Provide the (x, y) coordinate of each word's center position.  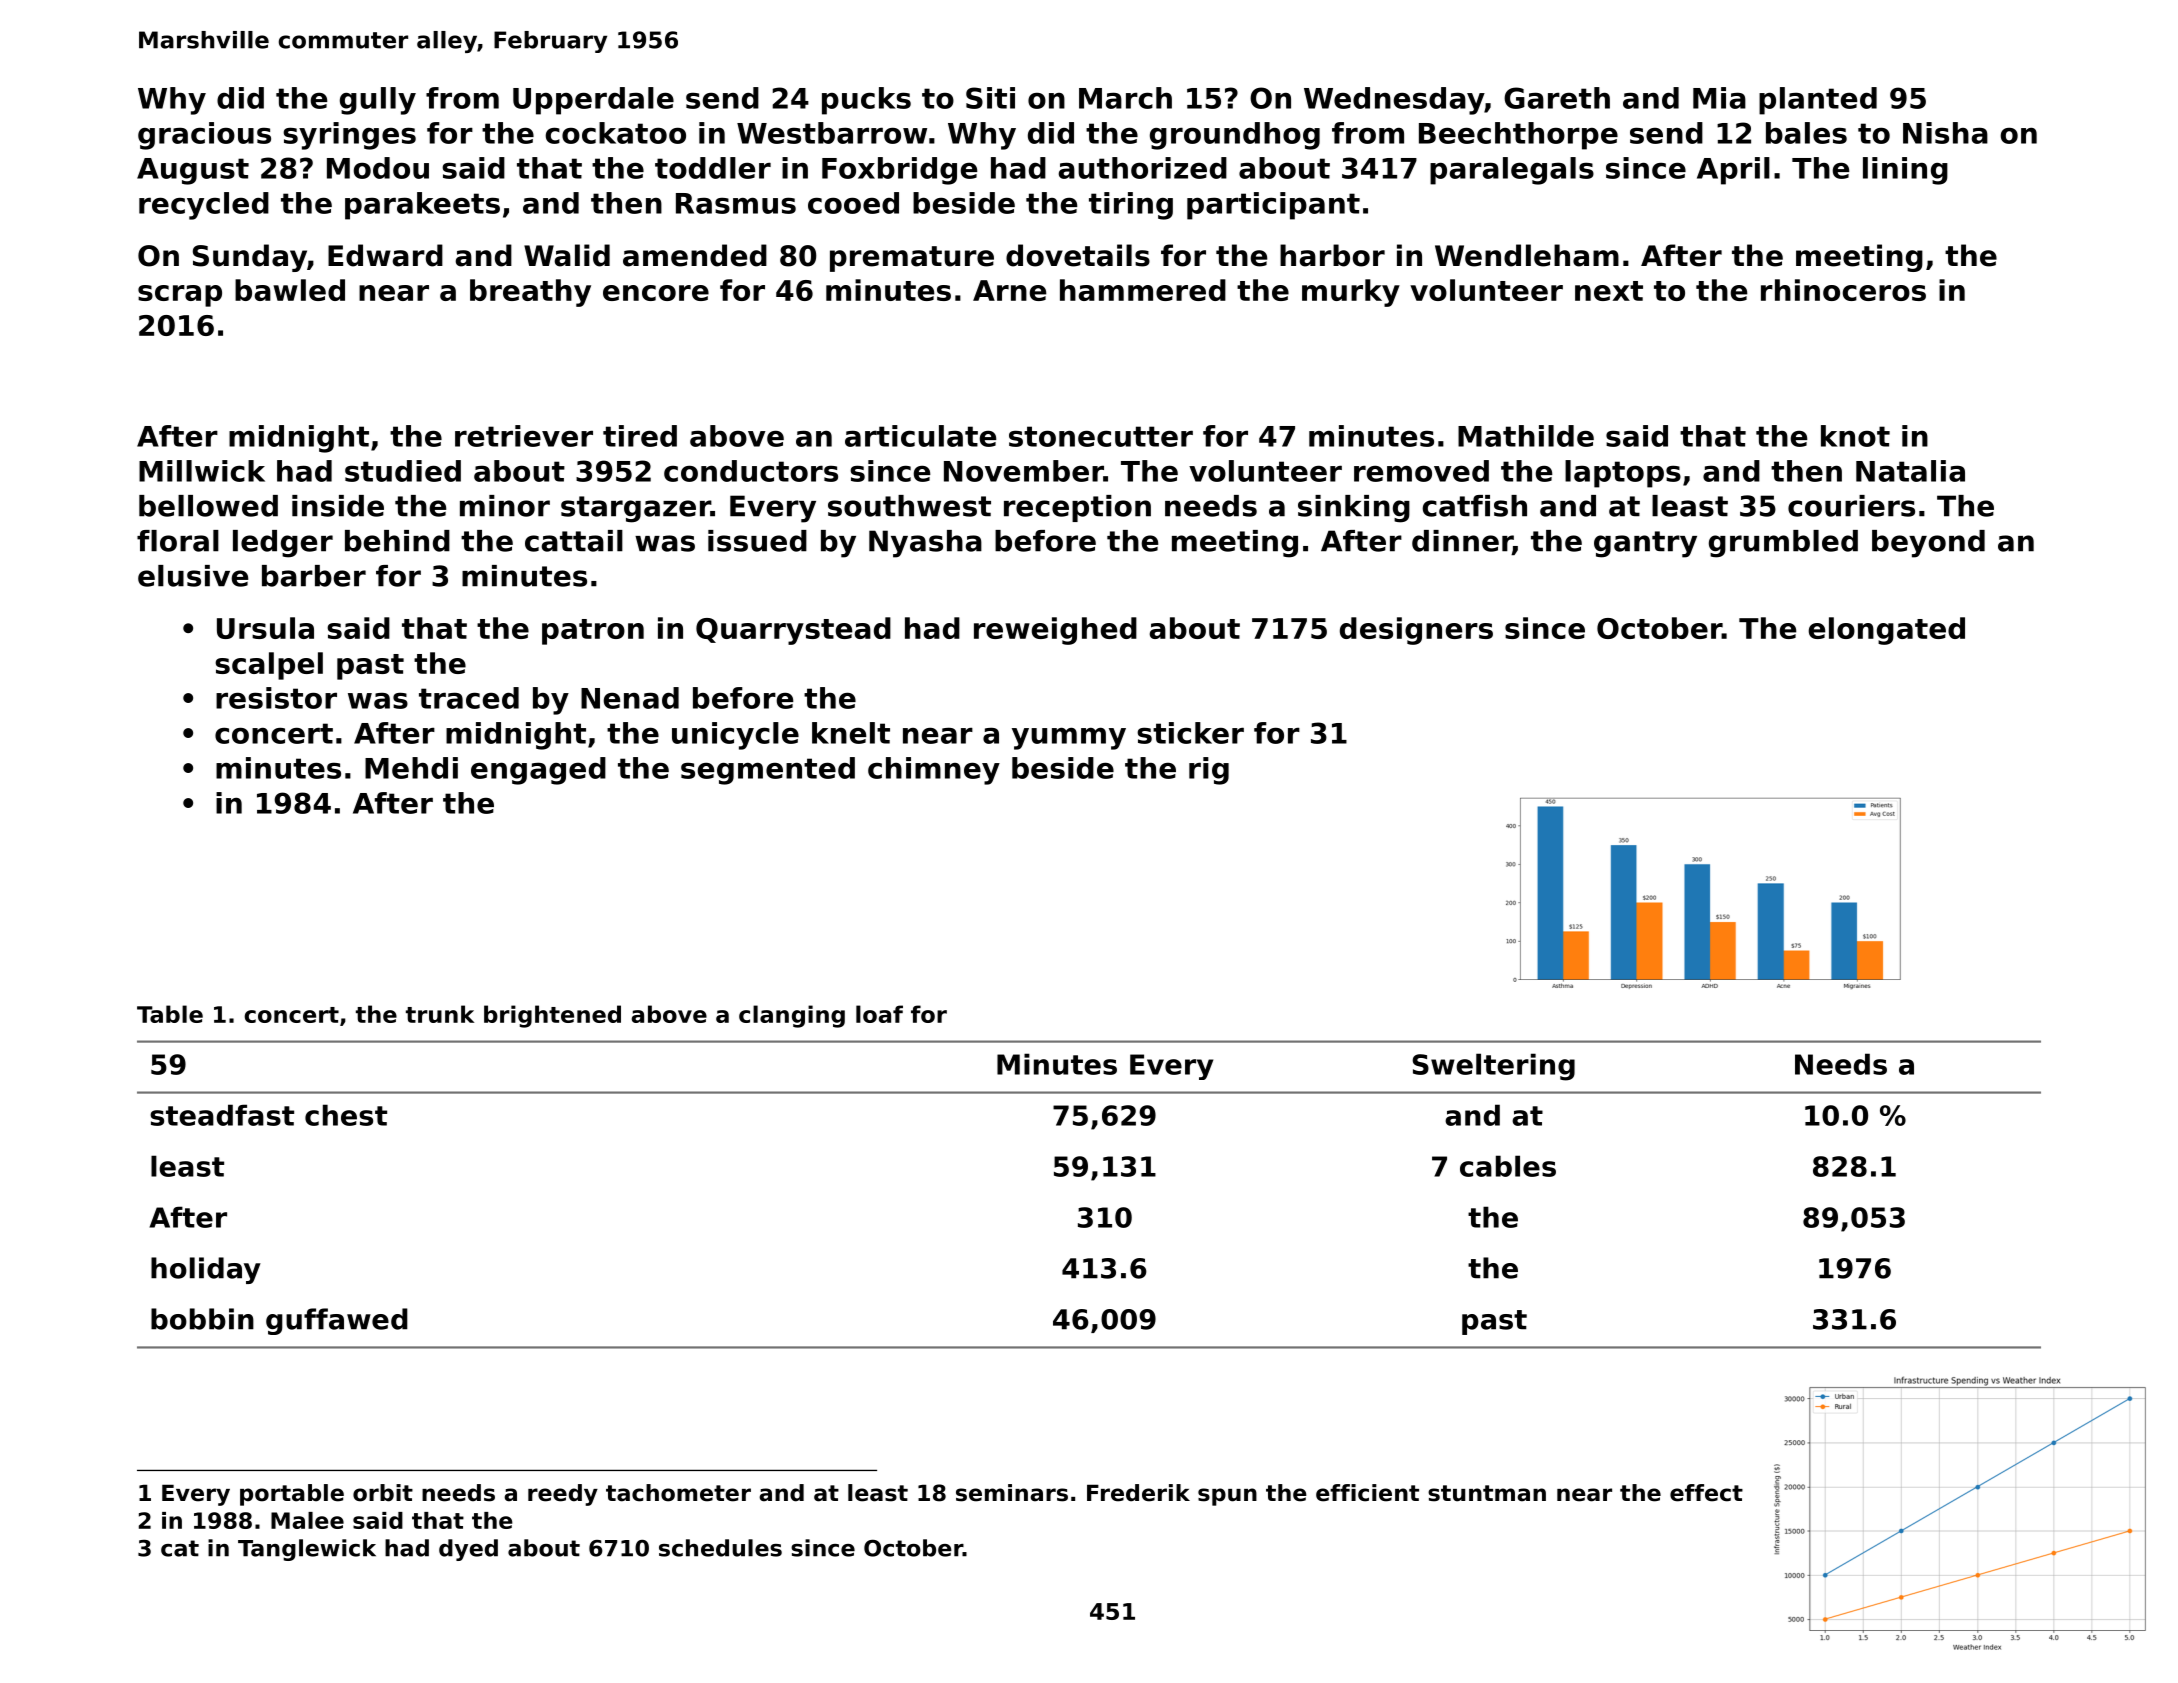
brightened (552, 1016)
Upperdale (593, 101)
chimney (934, 771)
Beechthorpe (1518, 136)
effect (1706, 1493)
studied (403, 471)
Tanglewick (307, 1550)
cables (1508, 1166)
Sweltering (1493, 1067)
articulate (921, 436)
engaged (538, 771)
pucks (866, 101)
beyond (1928, 544)
